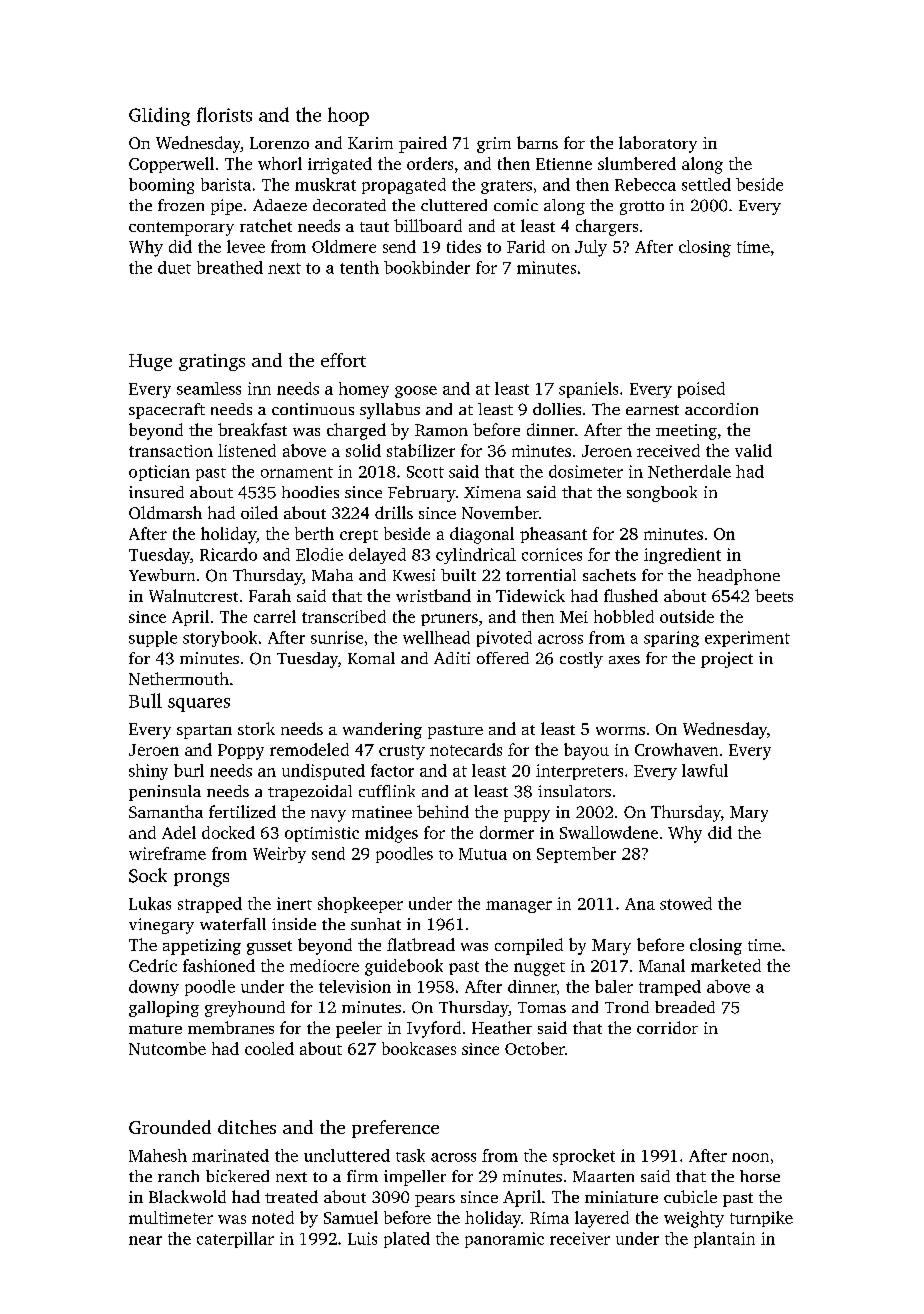 Image resolution: width=924 pixels, height=1314 pixels. I want to click on barns, so click(537, 142).
